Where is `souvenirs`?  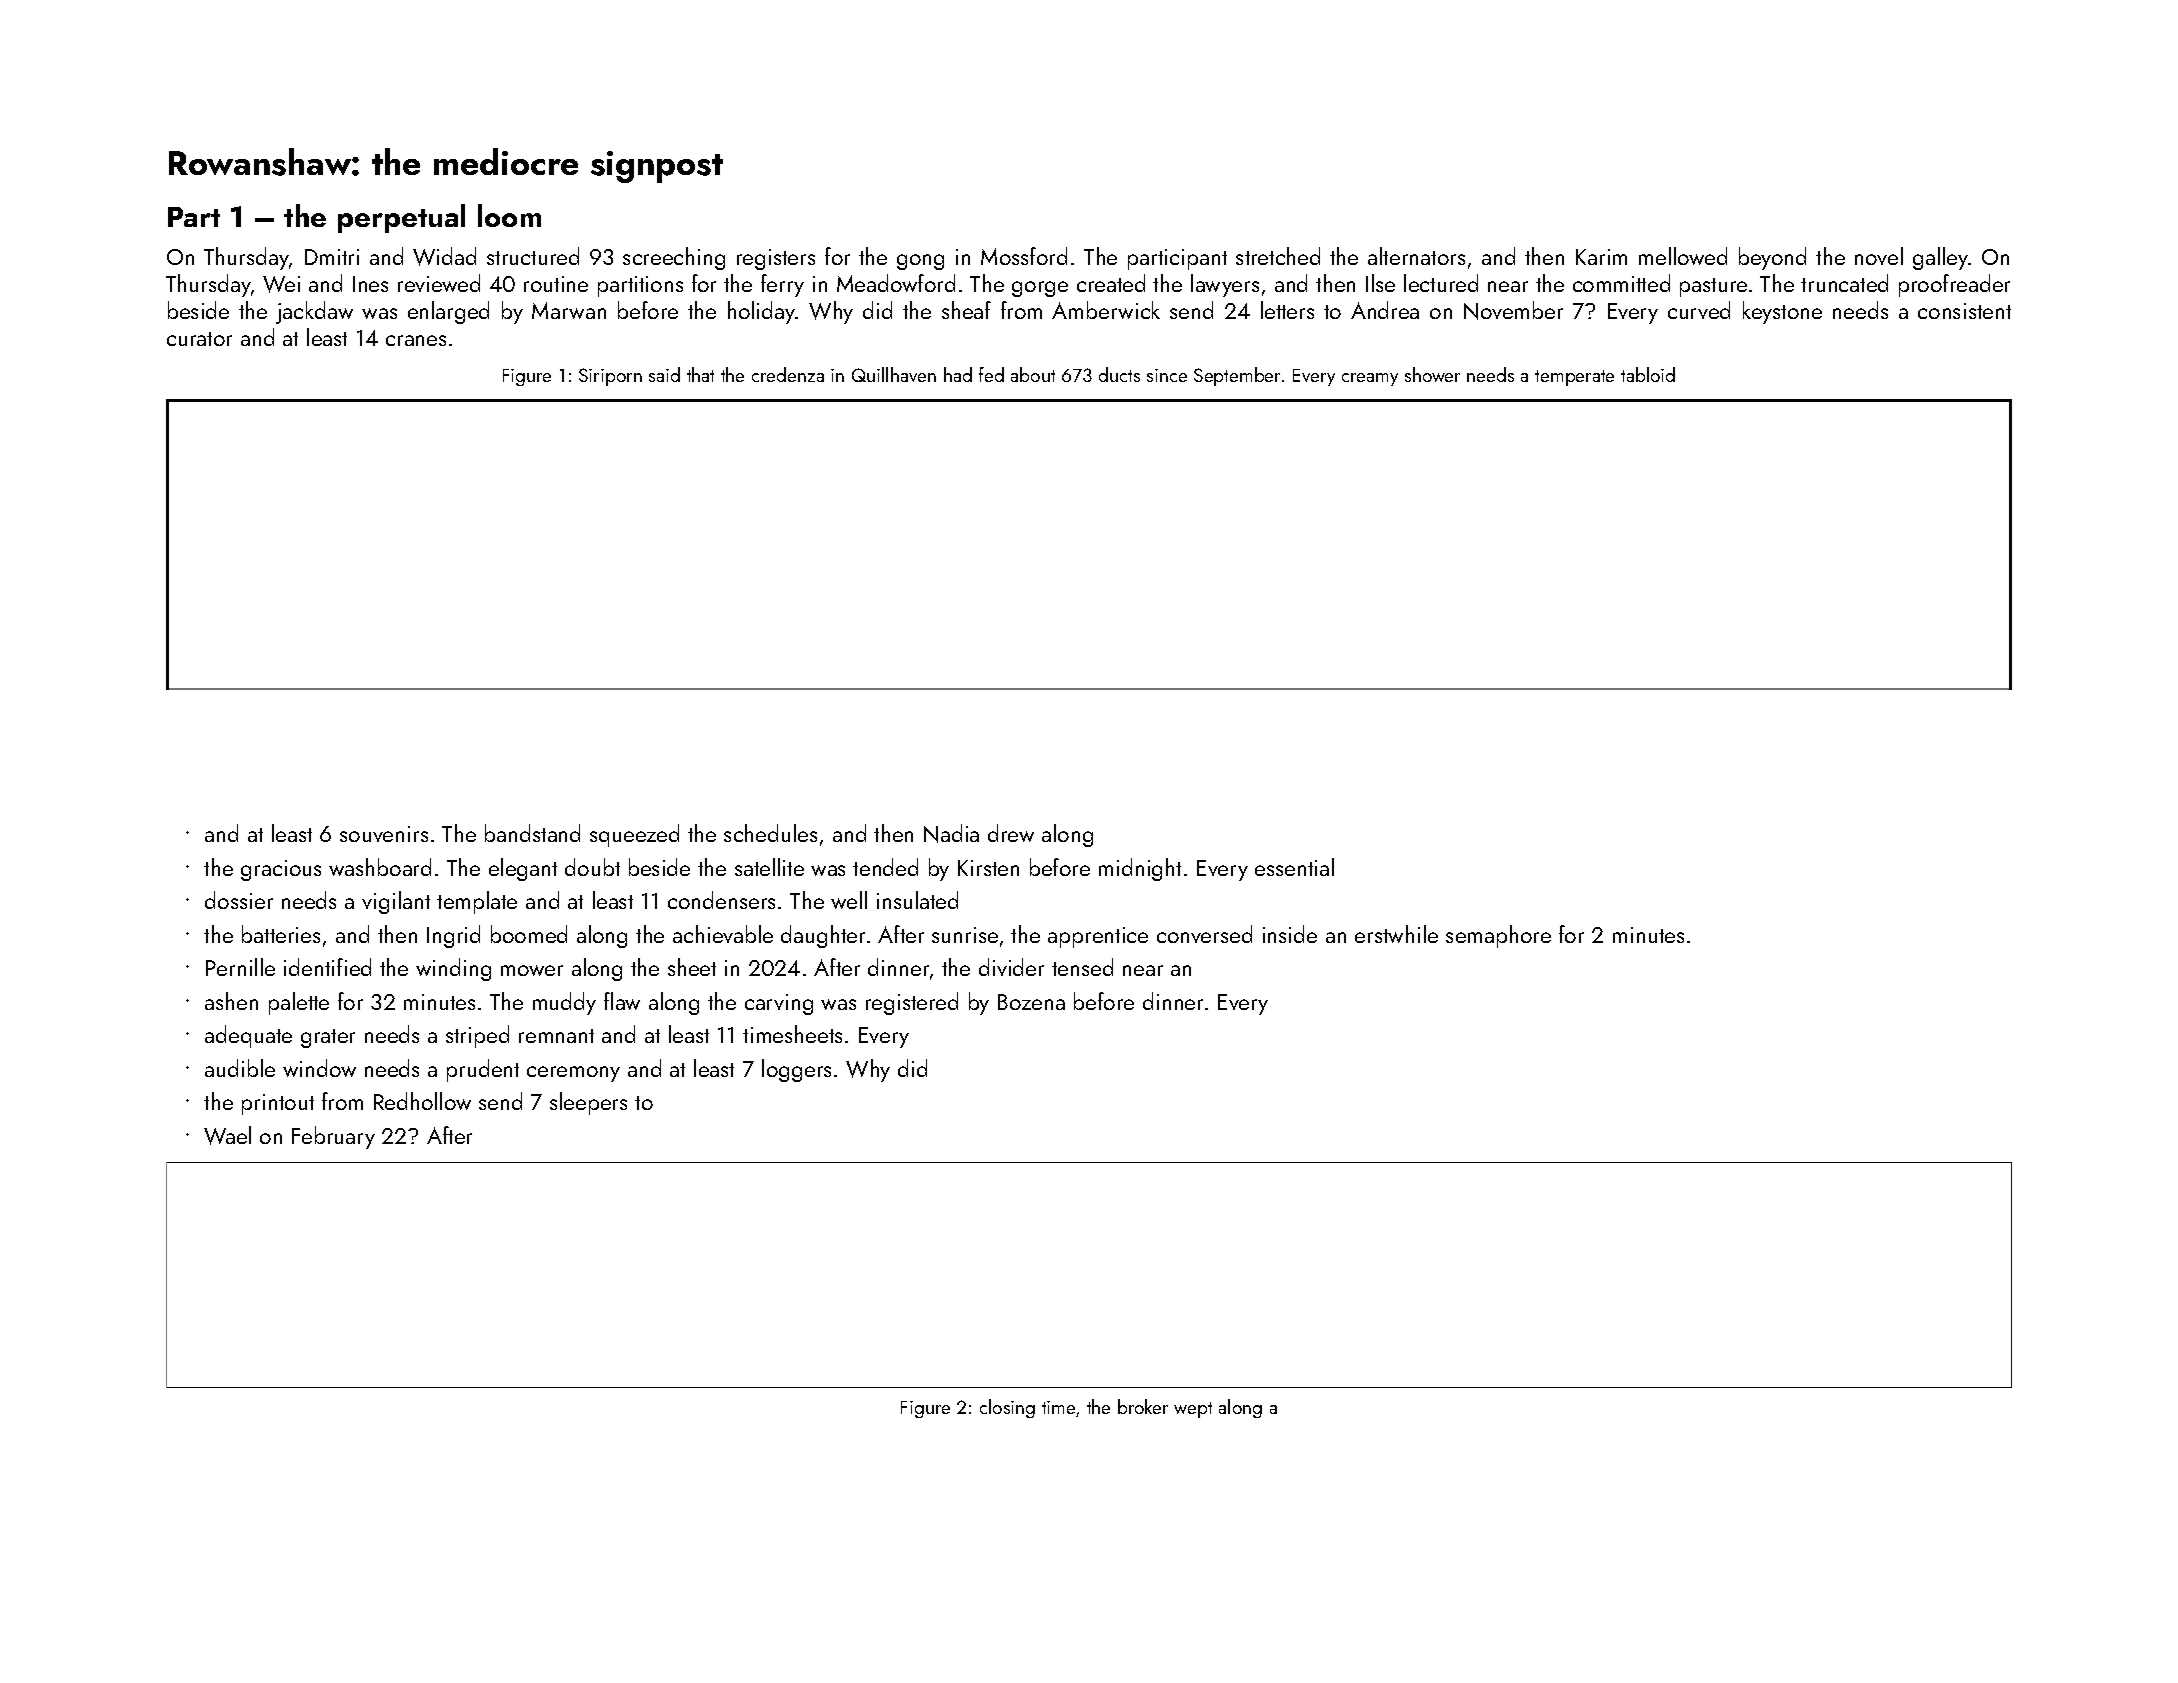
souvenirs is located at coordinates (384, 834).
